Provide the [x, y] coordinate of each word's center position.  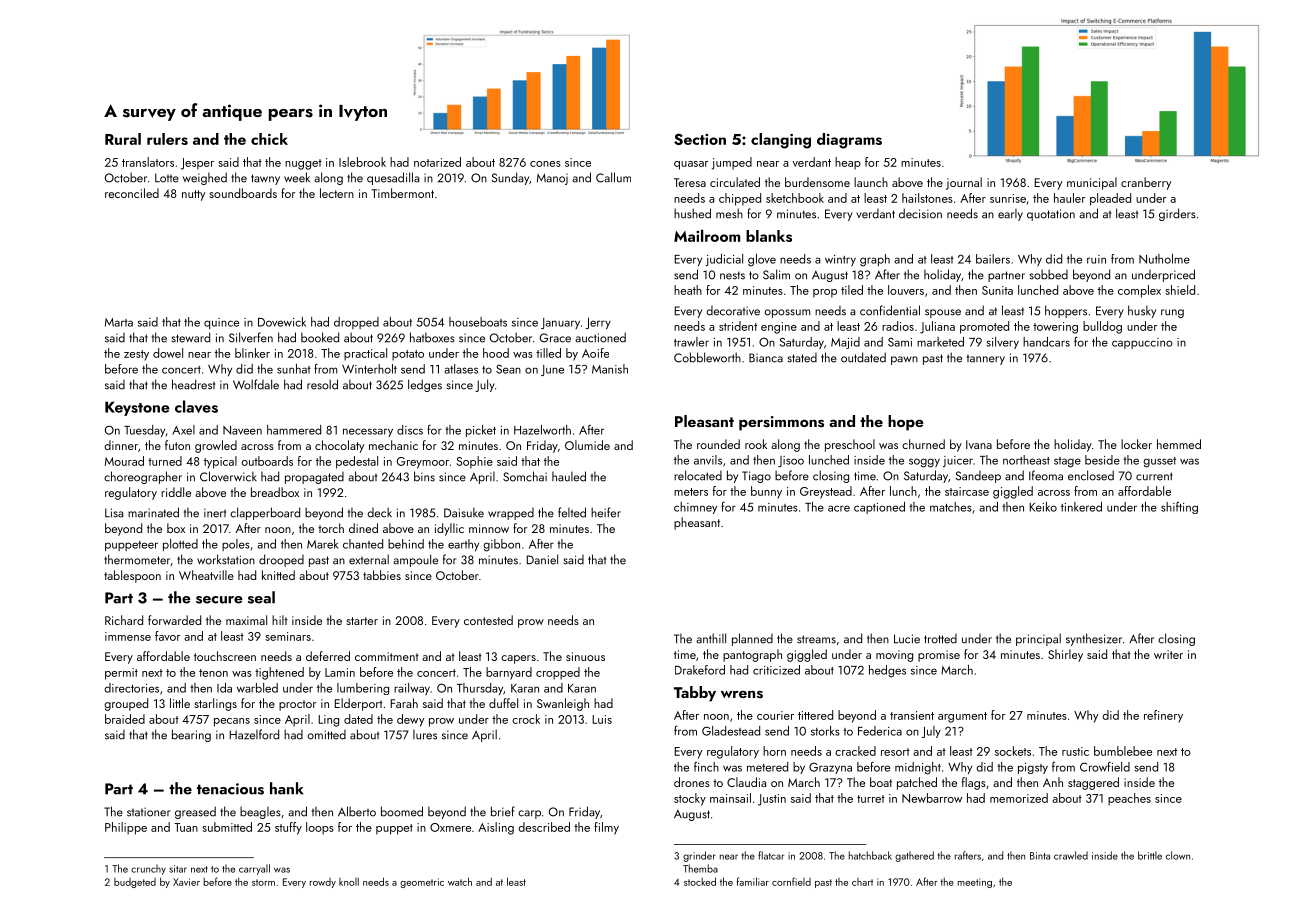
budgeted [135, 883]
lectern [337, 193]
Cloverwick [228, 476]
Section [700, 139]
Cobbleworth [707, 357]
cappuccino [1142, 343]
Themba [700, 868]
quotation [1051, 215]
